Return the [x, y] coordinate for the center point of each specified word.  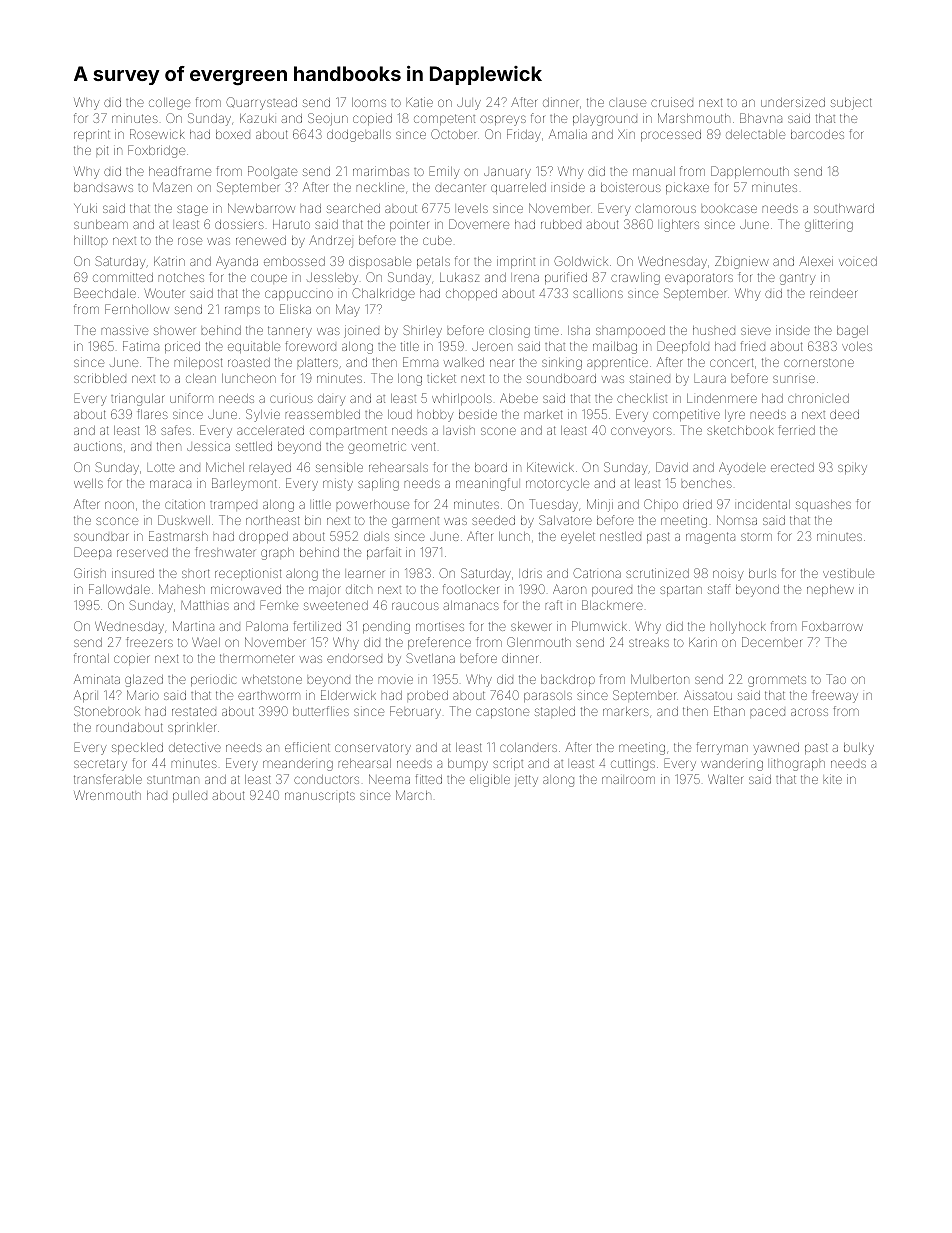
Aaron [569, 589]
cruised [672, 102]
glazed [144, 681]
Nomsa [737, 520]
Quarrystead [261, 103]
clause [627, 103]
